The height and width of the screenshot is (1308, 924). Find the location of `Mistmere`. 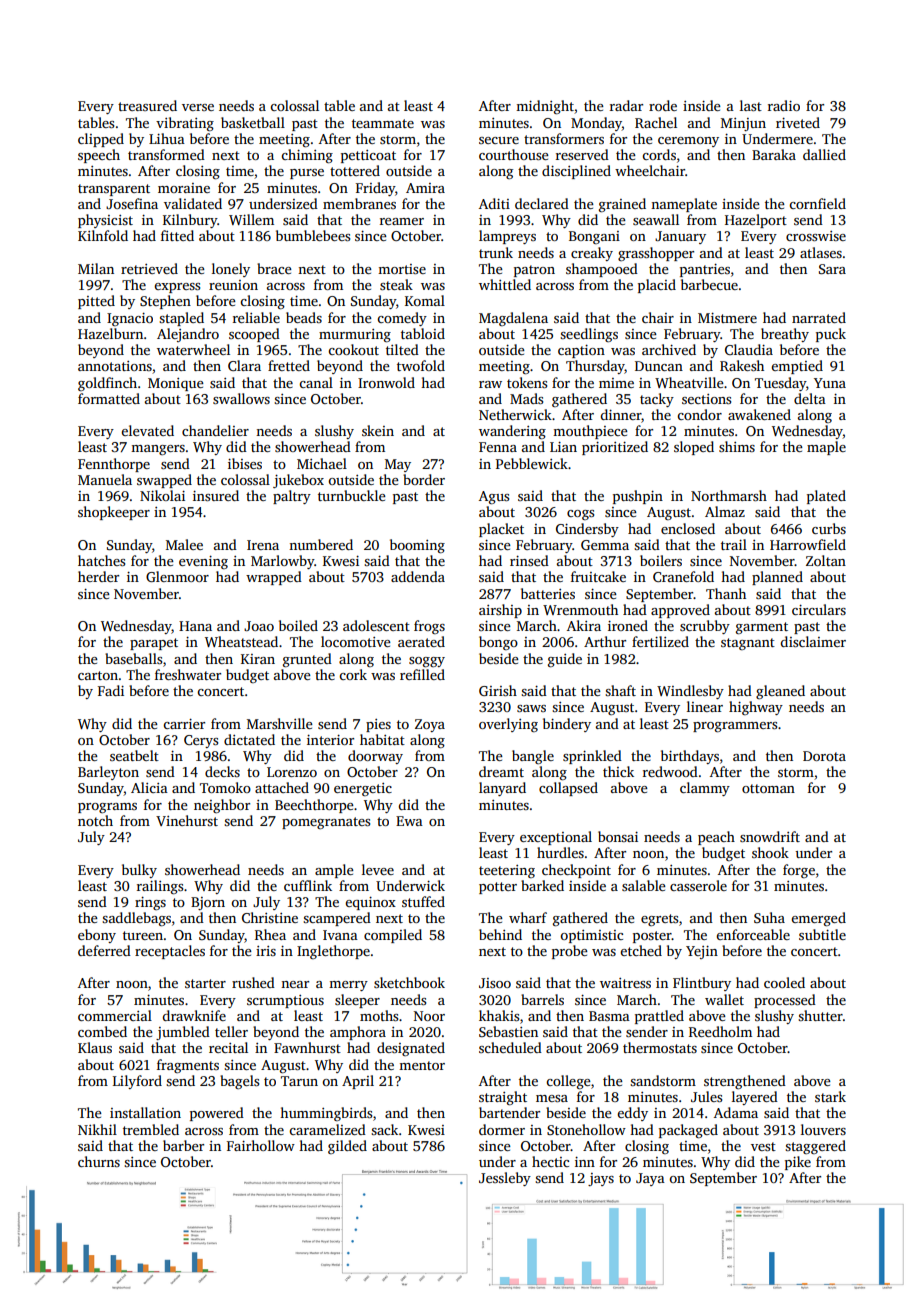

Mistmere is located at coordinates (727, 318).
